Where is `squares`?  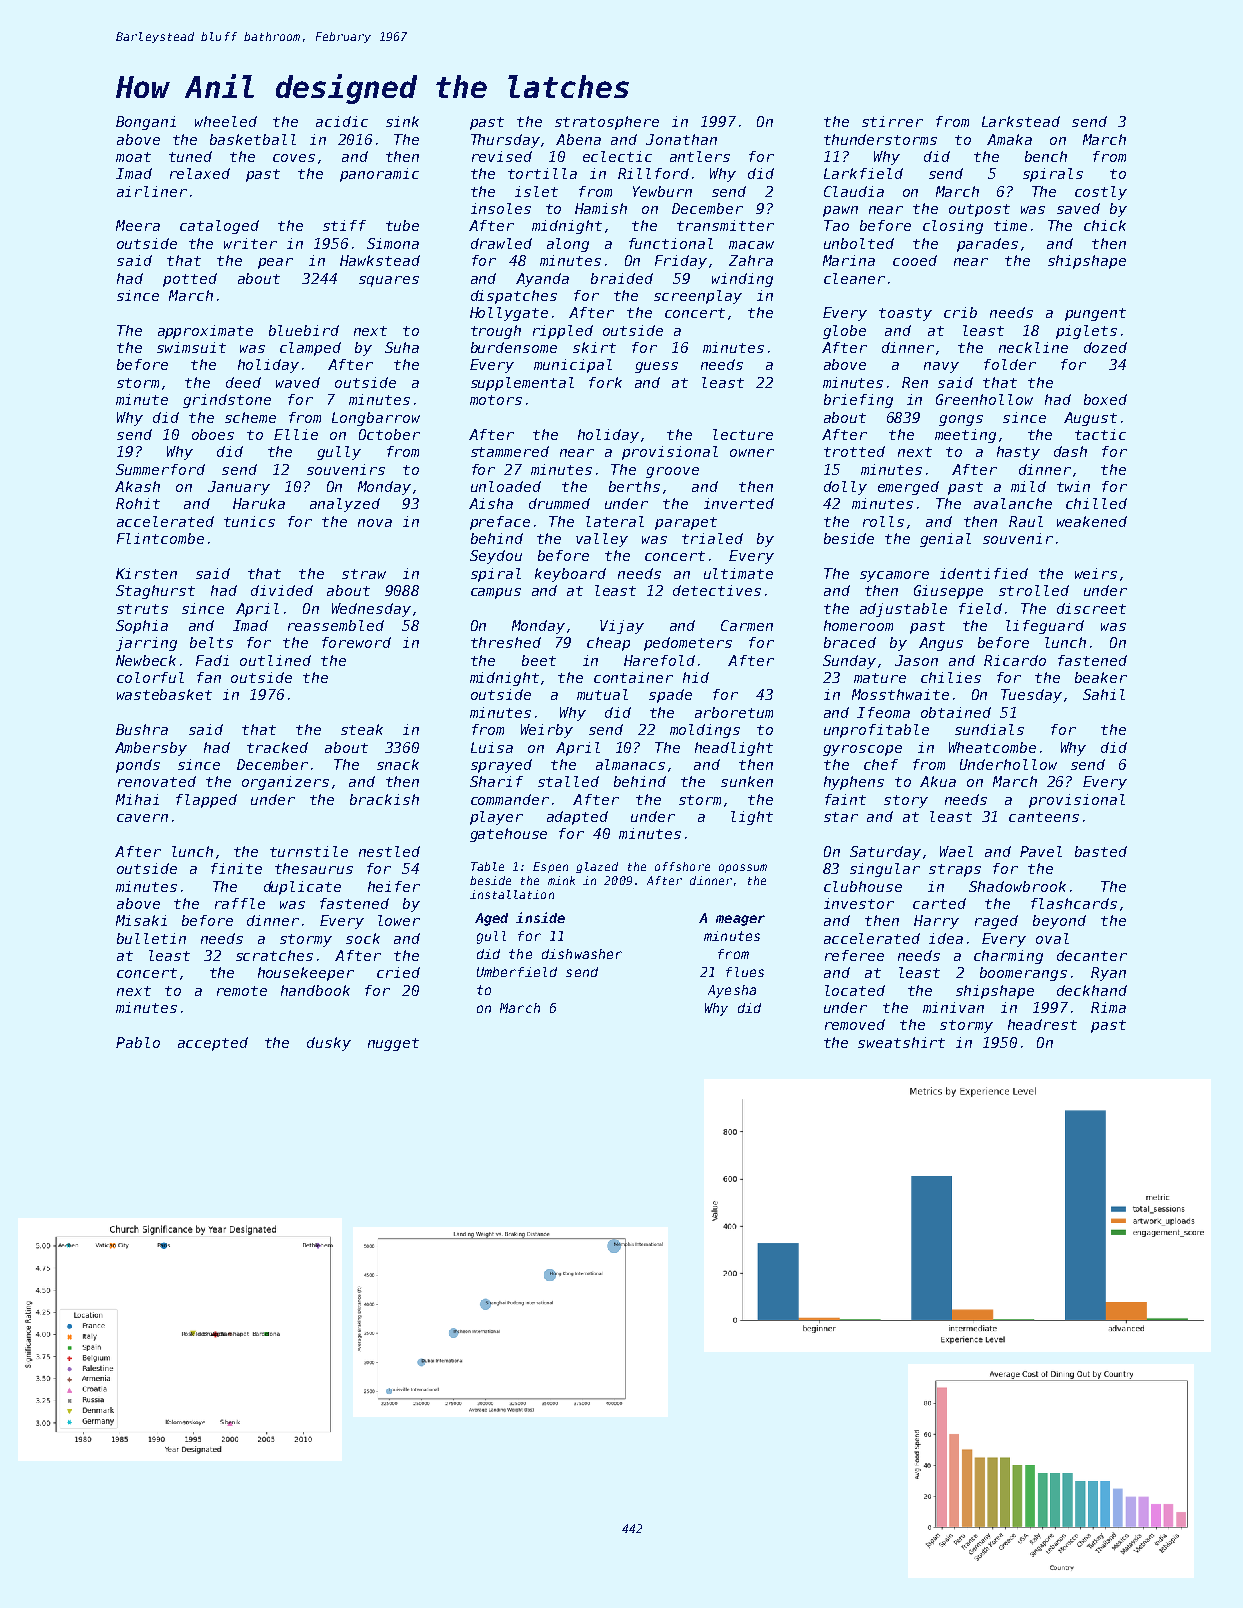 squares is located at coordinates (389, 281).
